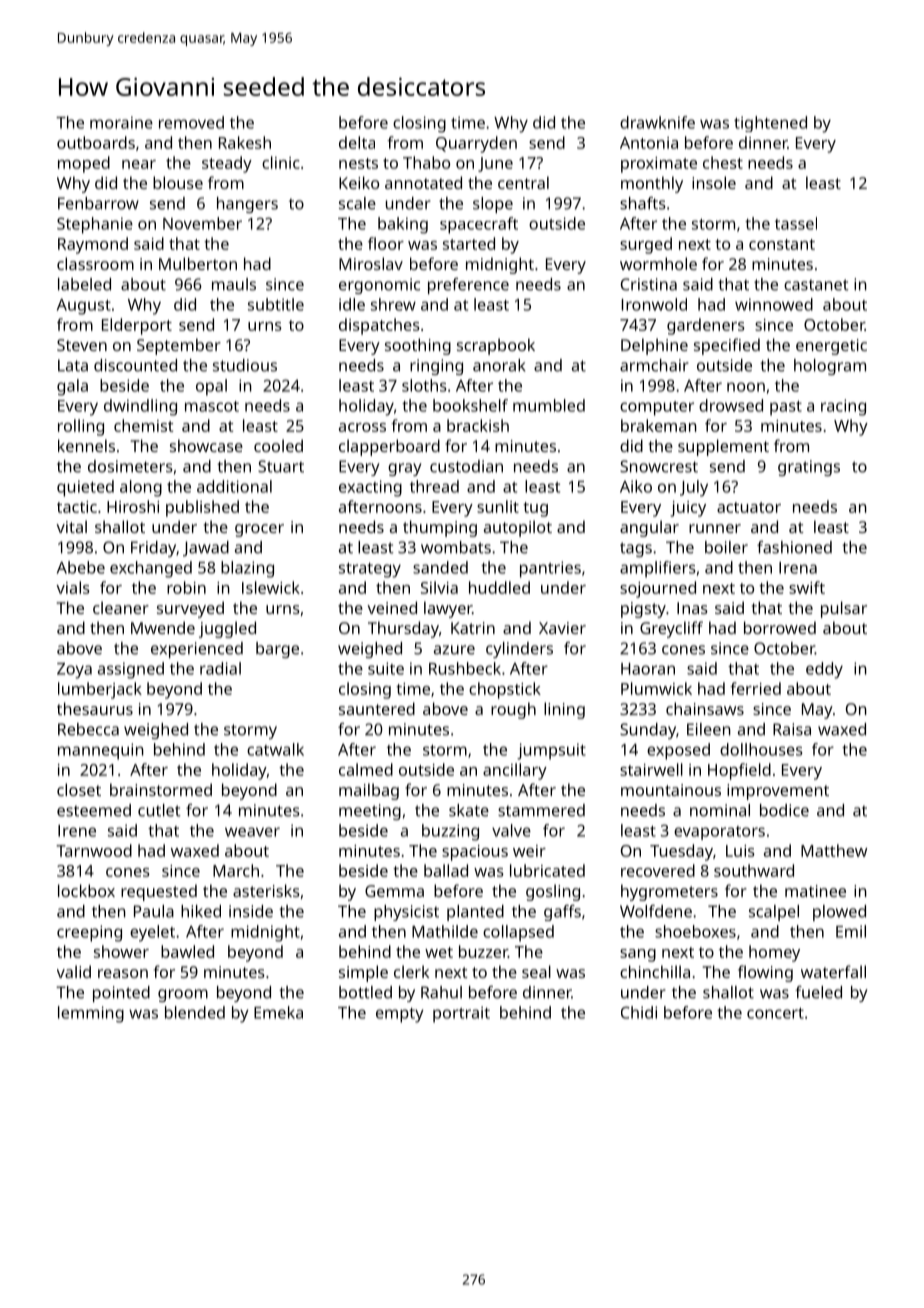 This screenshot has width=924, height=1308. What do you see at coordinates (371, 263) in the screenshot?
I see `Miroslav` at bounding box center [371, 263].
